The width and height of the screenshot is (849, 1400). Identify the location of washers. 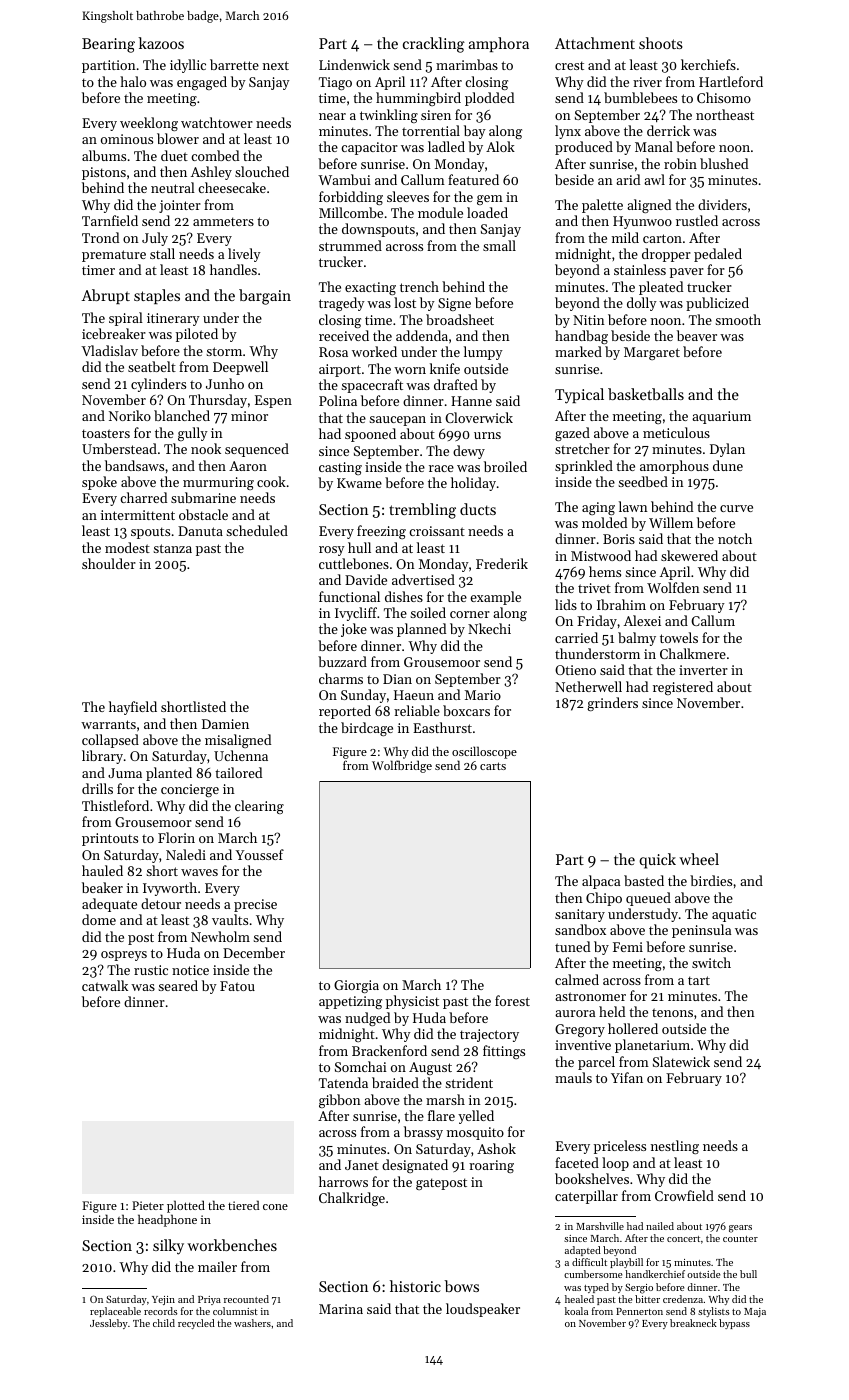
(252, 1323).
